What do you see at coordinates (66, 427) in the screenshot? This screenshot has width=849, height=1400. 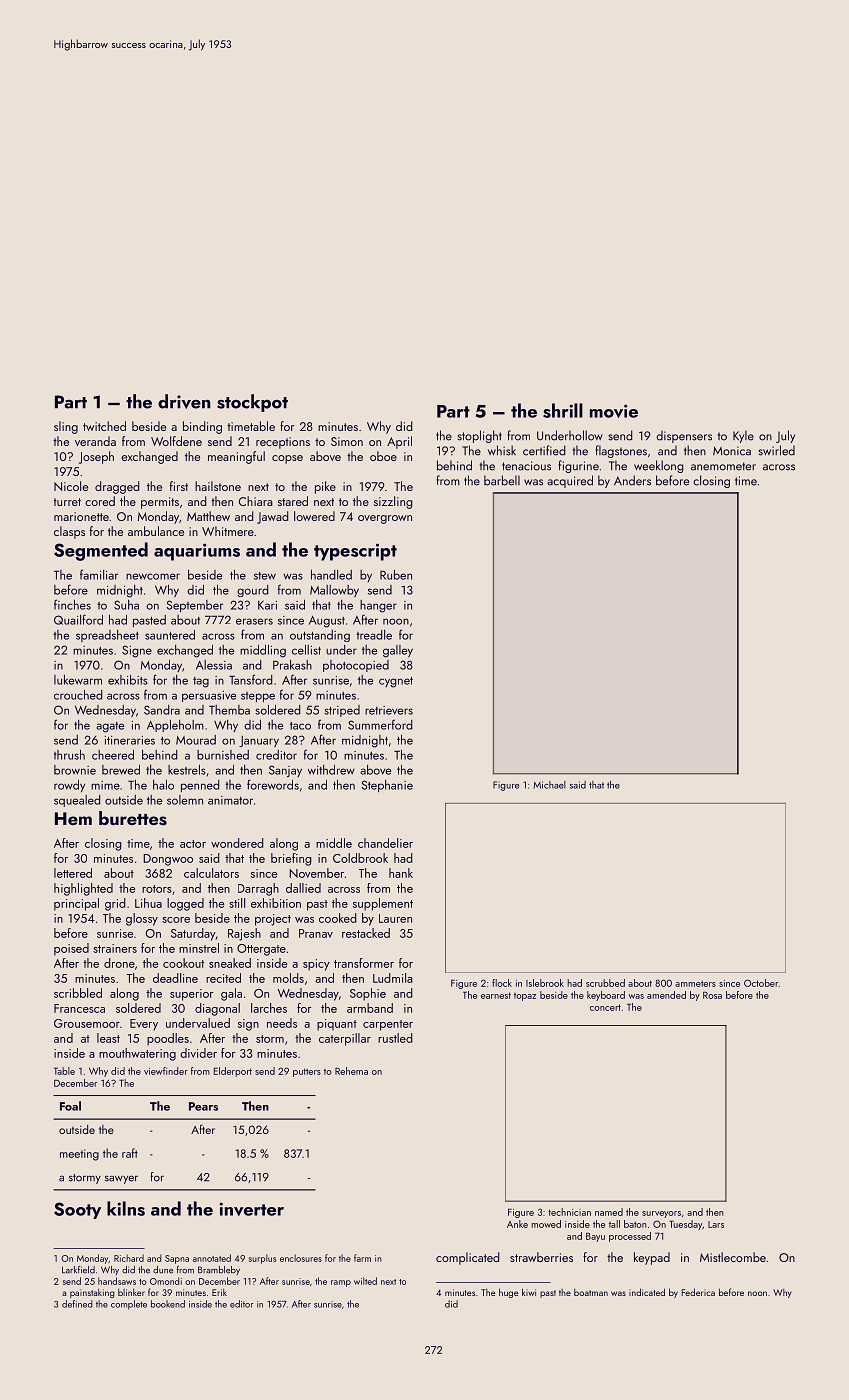 I see `sling` at bounding box center [66, 427].
